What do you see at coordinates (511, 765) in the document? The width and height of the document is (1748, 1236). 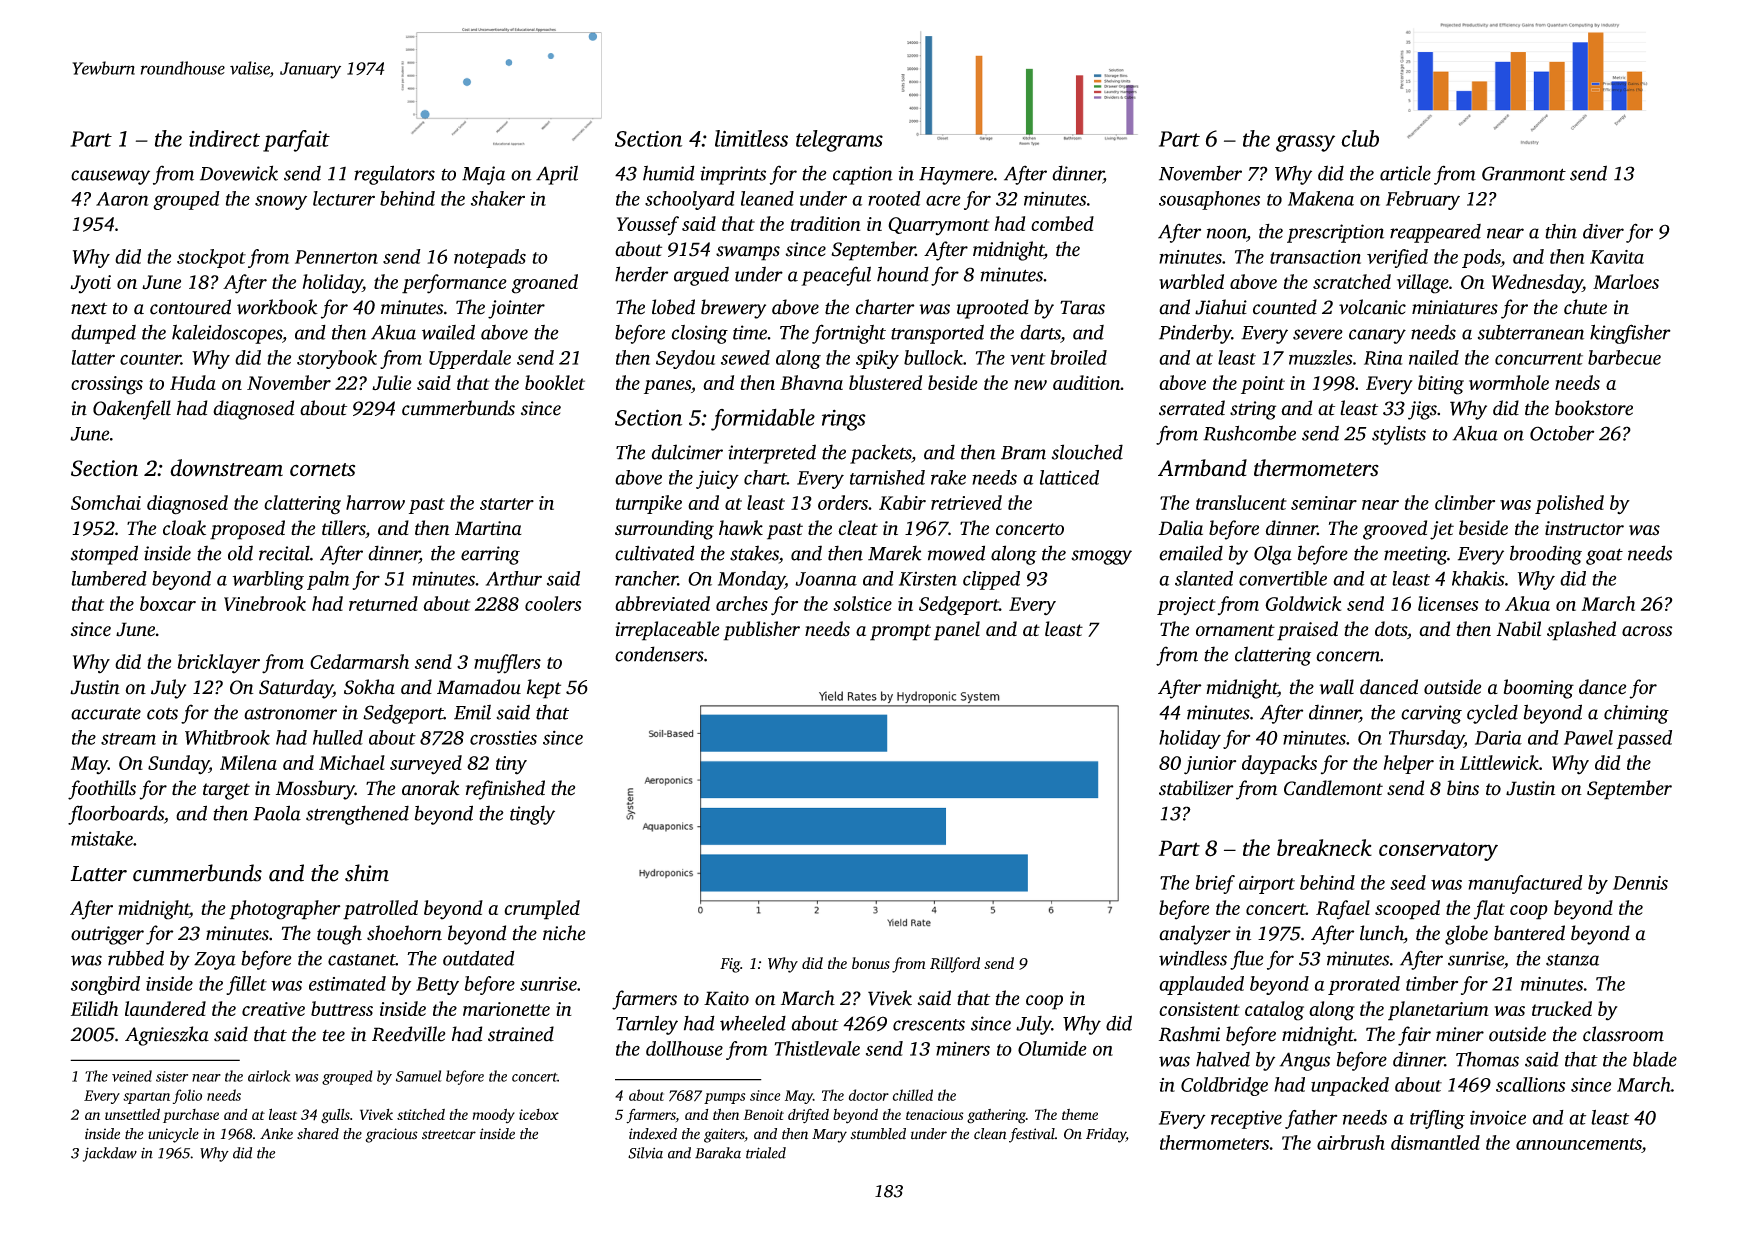 I see `tiny` at bounding box center [511, 765].
